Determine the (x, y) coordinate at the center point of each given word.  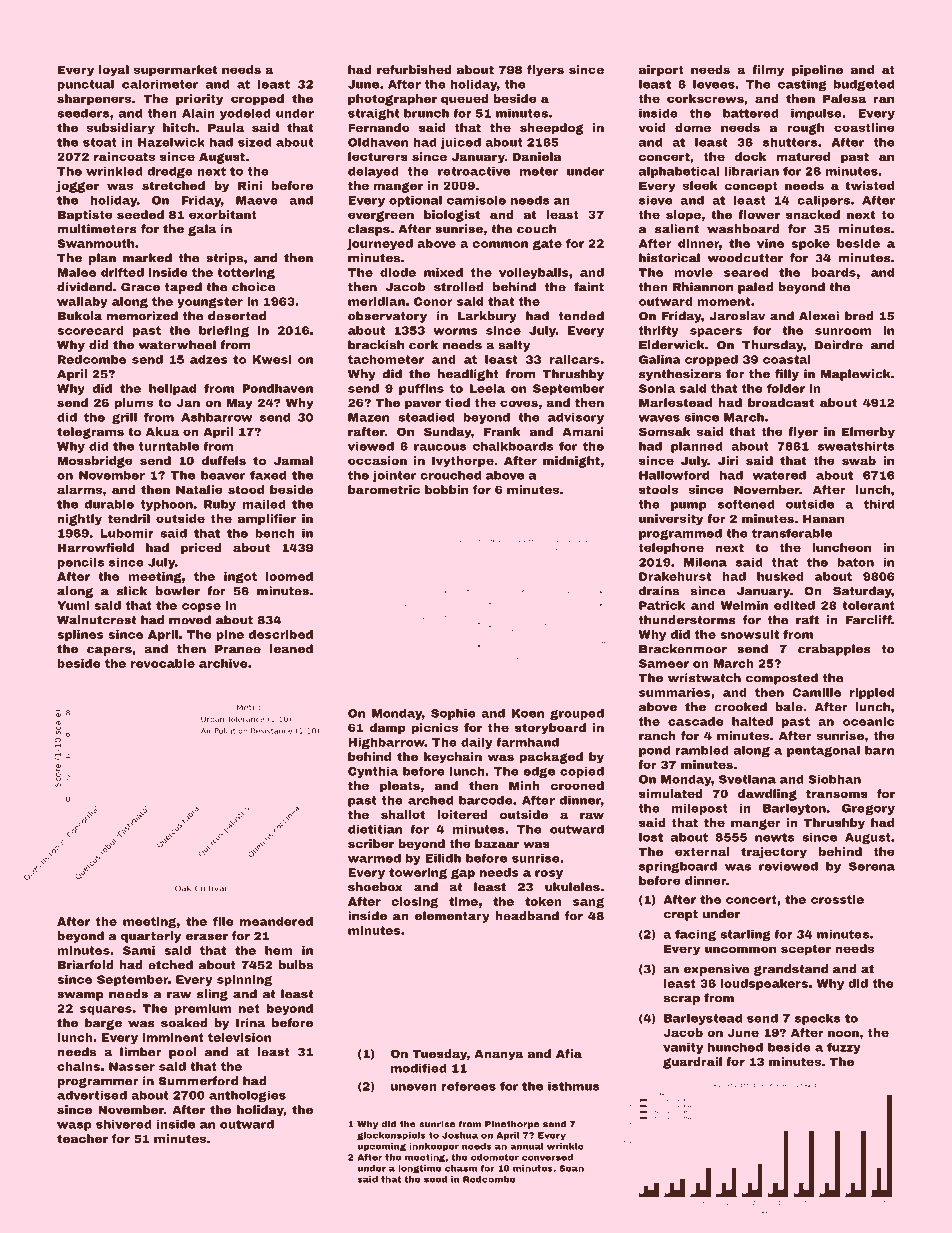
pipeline (817, 71)
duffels (224, 460)
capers (109, 651)
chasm (461, 1168)
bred (859, 316)
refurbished (414, 69)
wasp (74, 1126)
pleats (400, 787)
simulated (671, 793)
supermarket (175, 71)
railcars (575, 359)
